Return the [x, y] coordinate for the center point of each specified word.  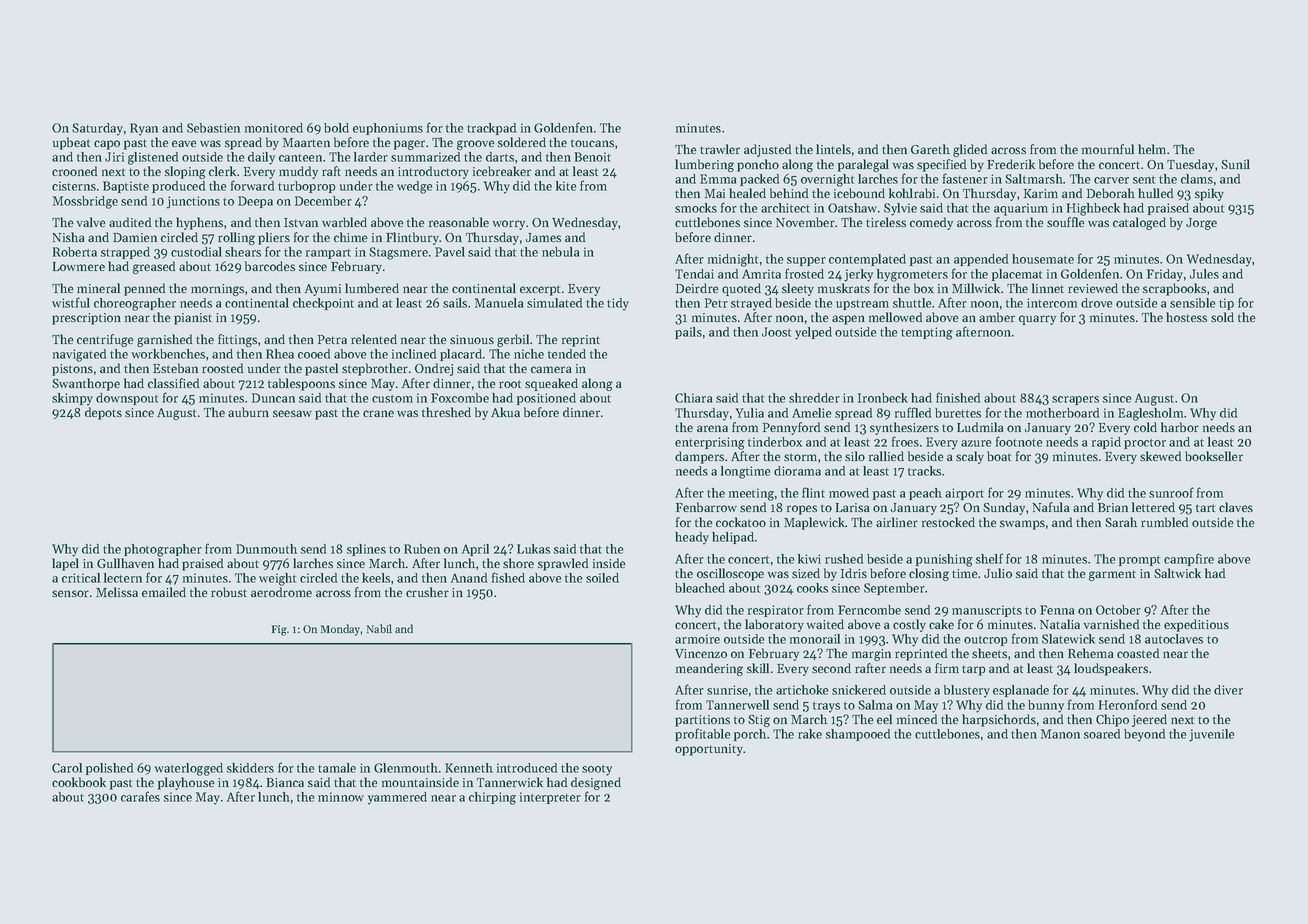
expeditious [1196, 625]
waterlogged [189, 769]
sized [806, 573]
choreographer [135, 304]
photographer [163, 550]
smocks [696, 208]
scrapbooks [1174, 289]
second [831, 668]
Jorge [1201, 224]
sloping [185, 172]
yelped [813, 333]
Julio [998, 573]
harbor [1180, 427]
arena [712, 428]
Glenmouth [406, 768]
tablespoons [301, 384]
